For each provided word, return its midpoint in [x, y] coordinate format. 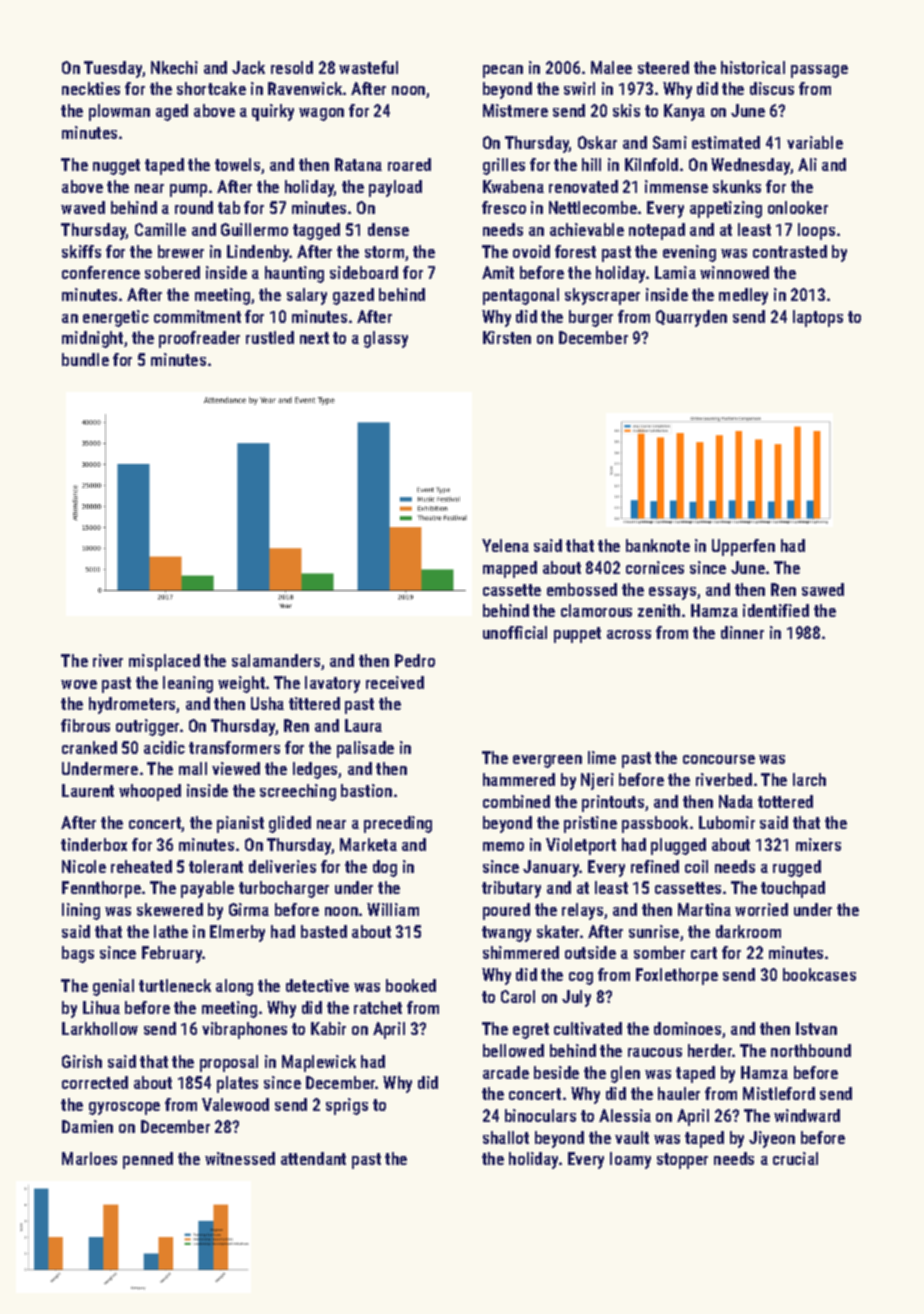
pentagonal [521, 296]
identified [776, 610]
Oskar [597, 142]
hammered [519, 779]
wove [79, 684]
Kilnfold [651, 164]
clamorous [596, 610]
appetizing [726, 209]
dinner [742, 632]
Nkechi [174, 67]
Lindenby [258, 253]
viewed [236, 768]
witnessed [240, 1158]
